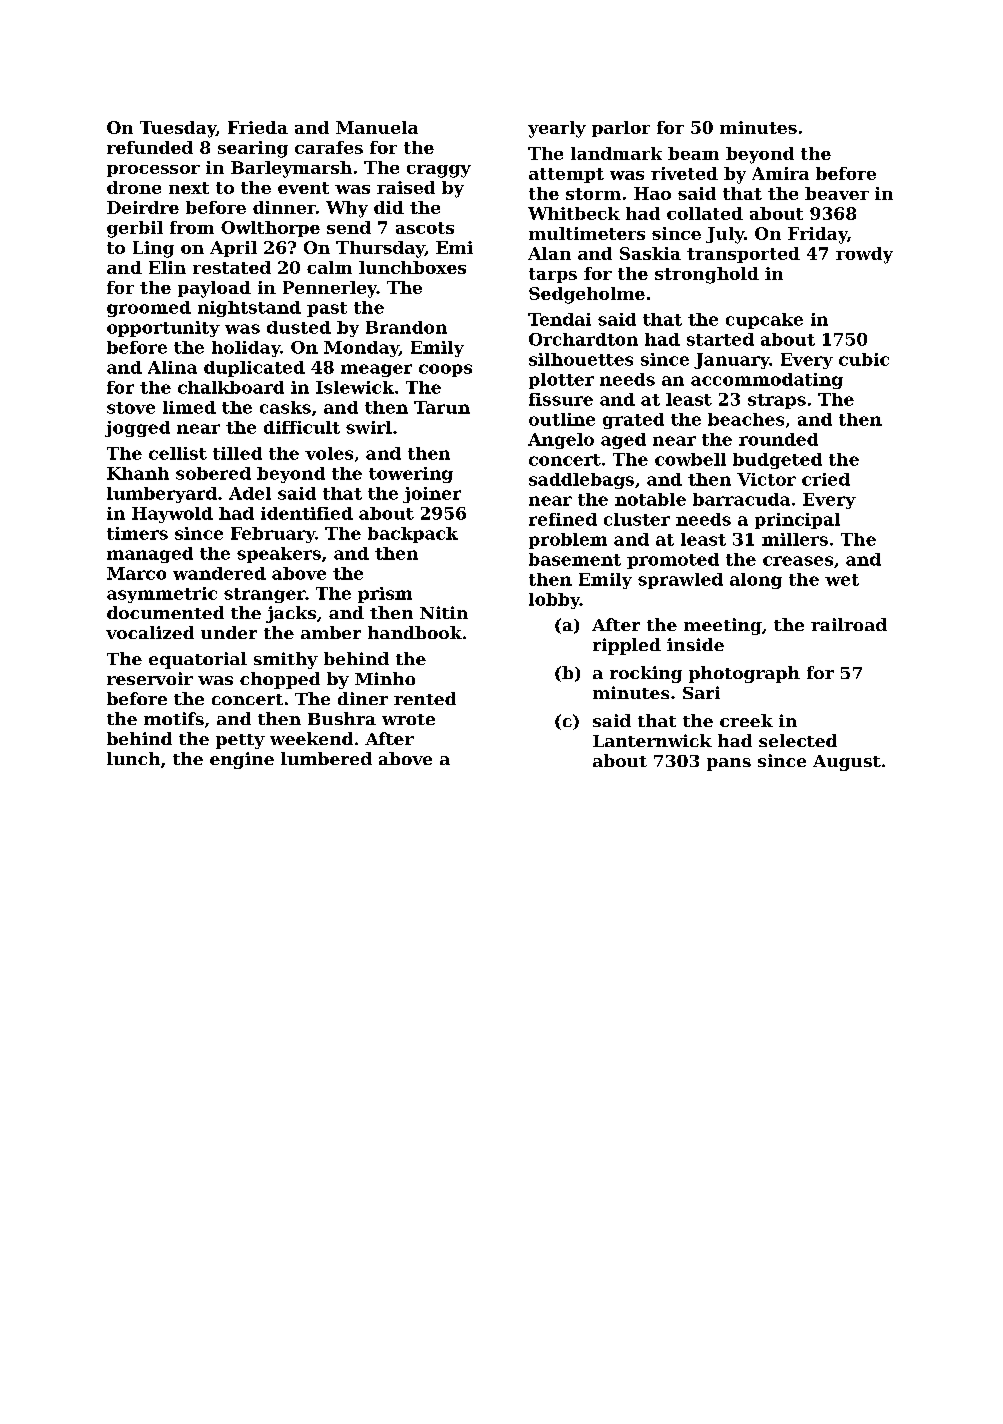  Describe the element at coordinates (174, 718) in the screenshot. I see `motifs` at that location.
